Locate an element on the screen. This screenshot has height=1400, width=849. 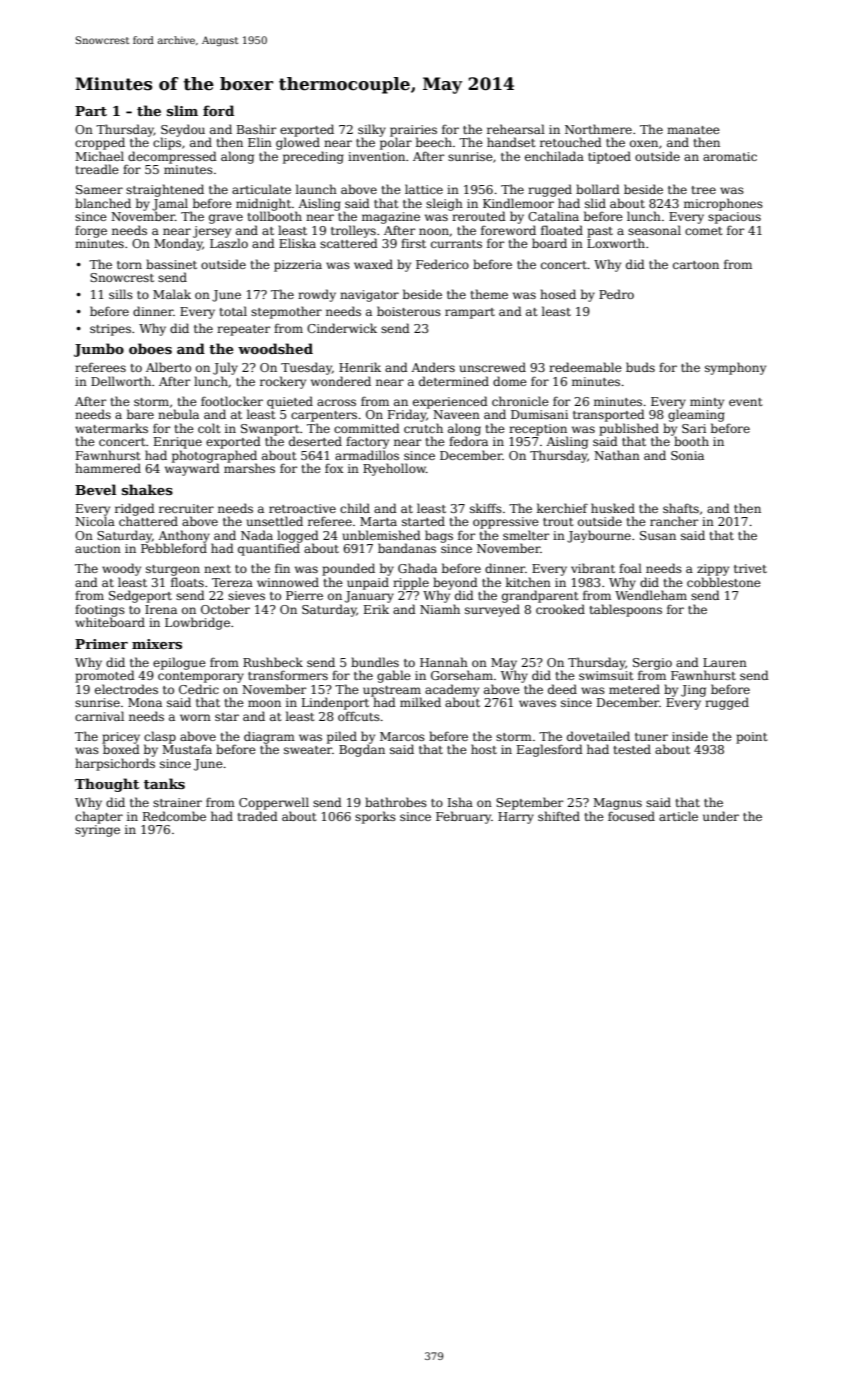
sills is located at coordinates (121, 294).
